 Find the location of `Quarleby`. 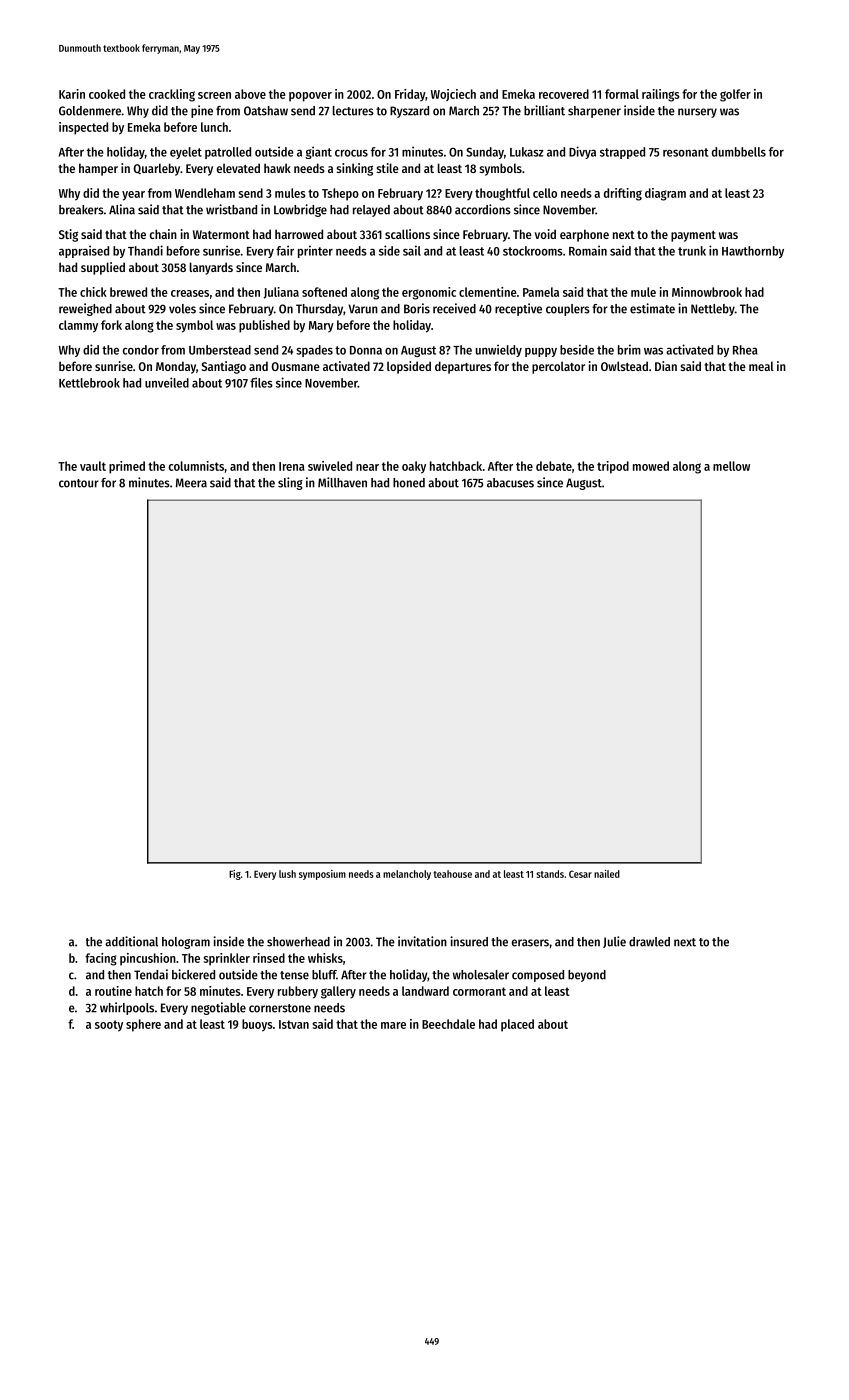

Quarleby is located at coordinates (157, 169).
